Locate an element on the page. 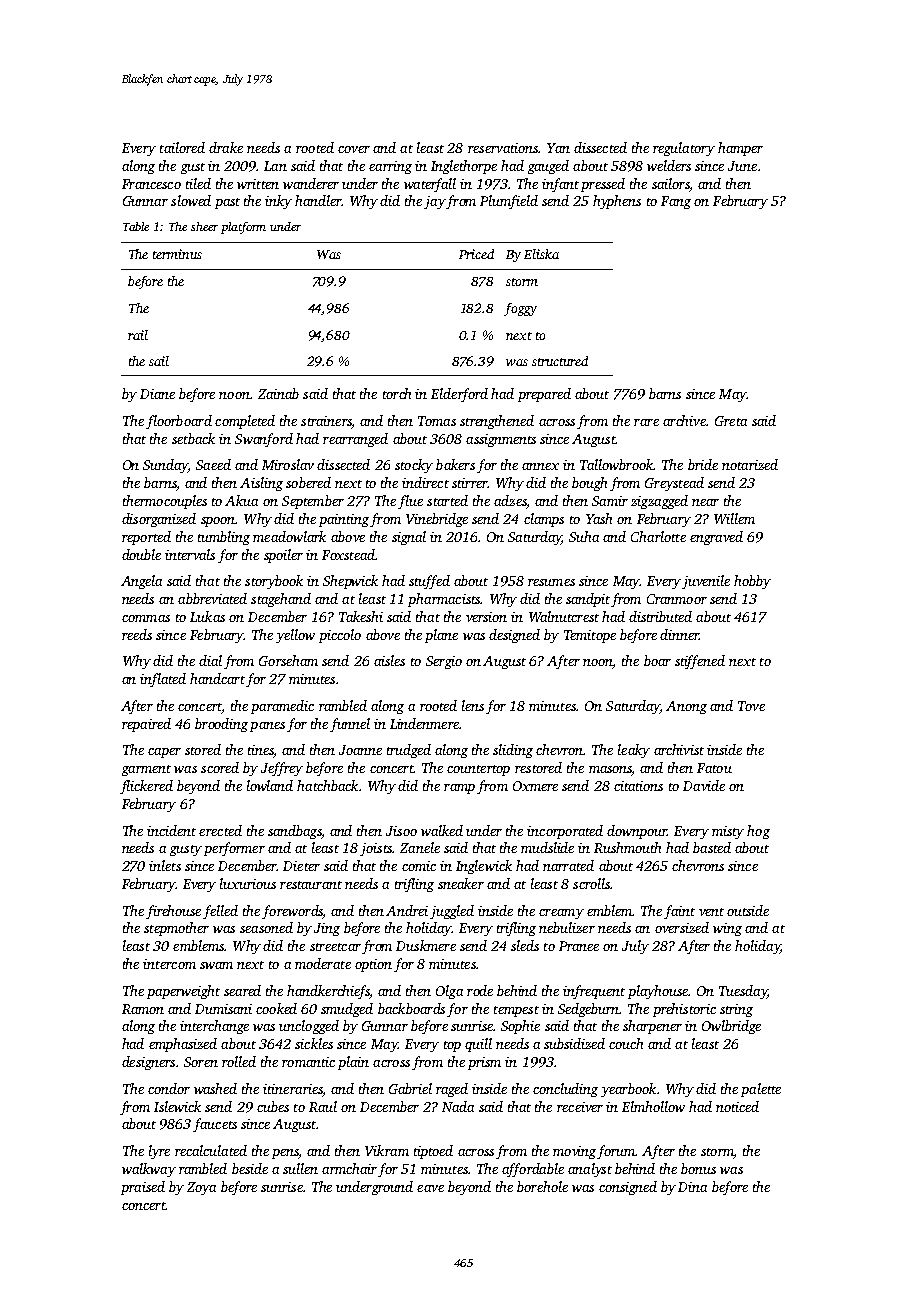  emphasized is located at coordinates (183, 1045).
